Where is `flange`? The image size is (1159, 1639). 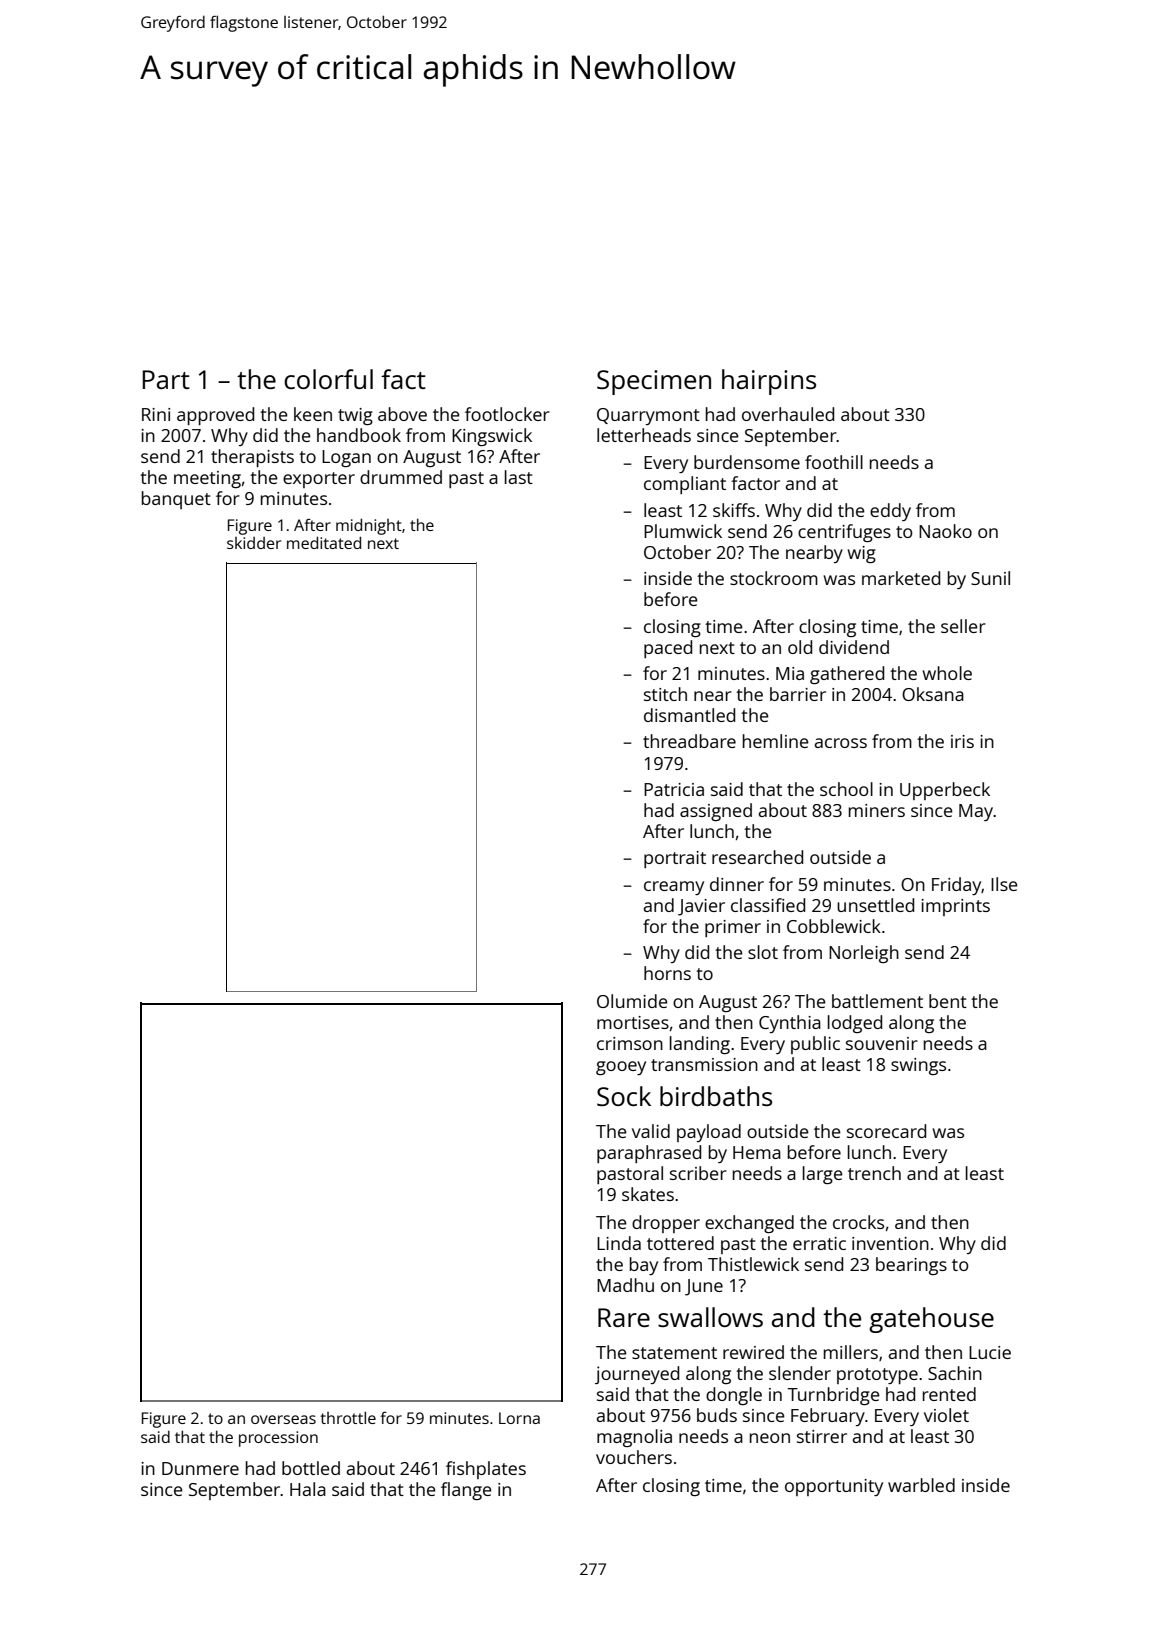
flange is located at coordinates (466, 1491).
